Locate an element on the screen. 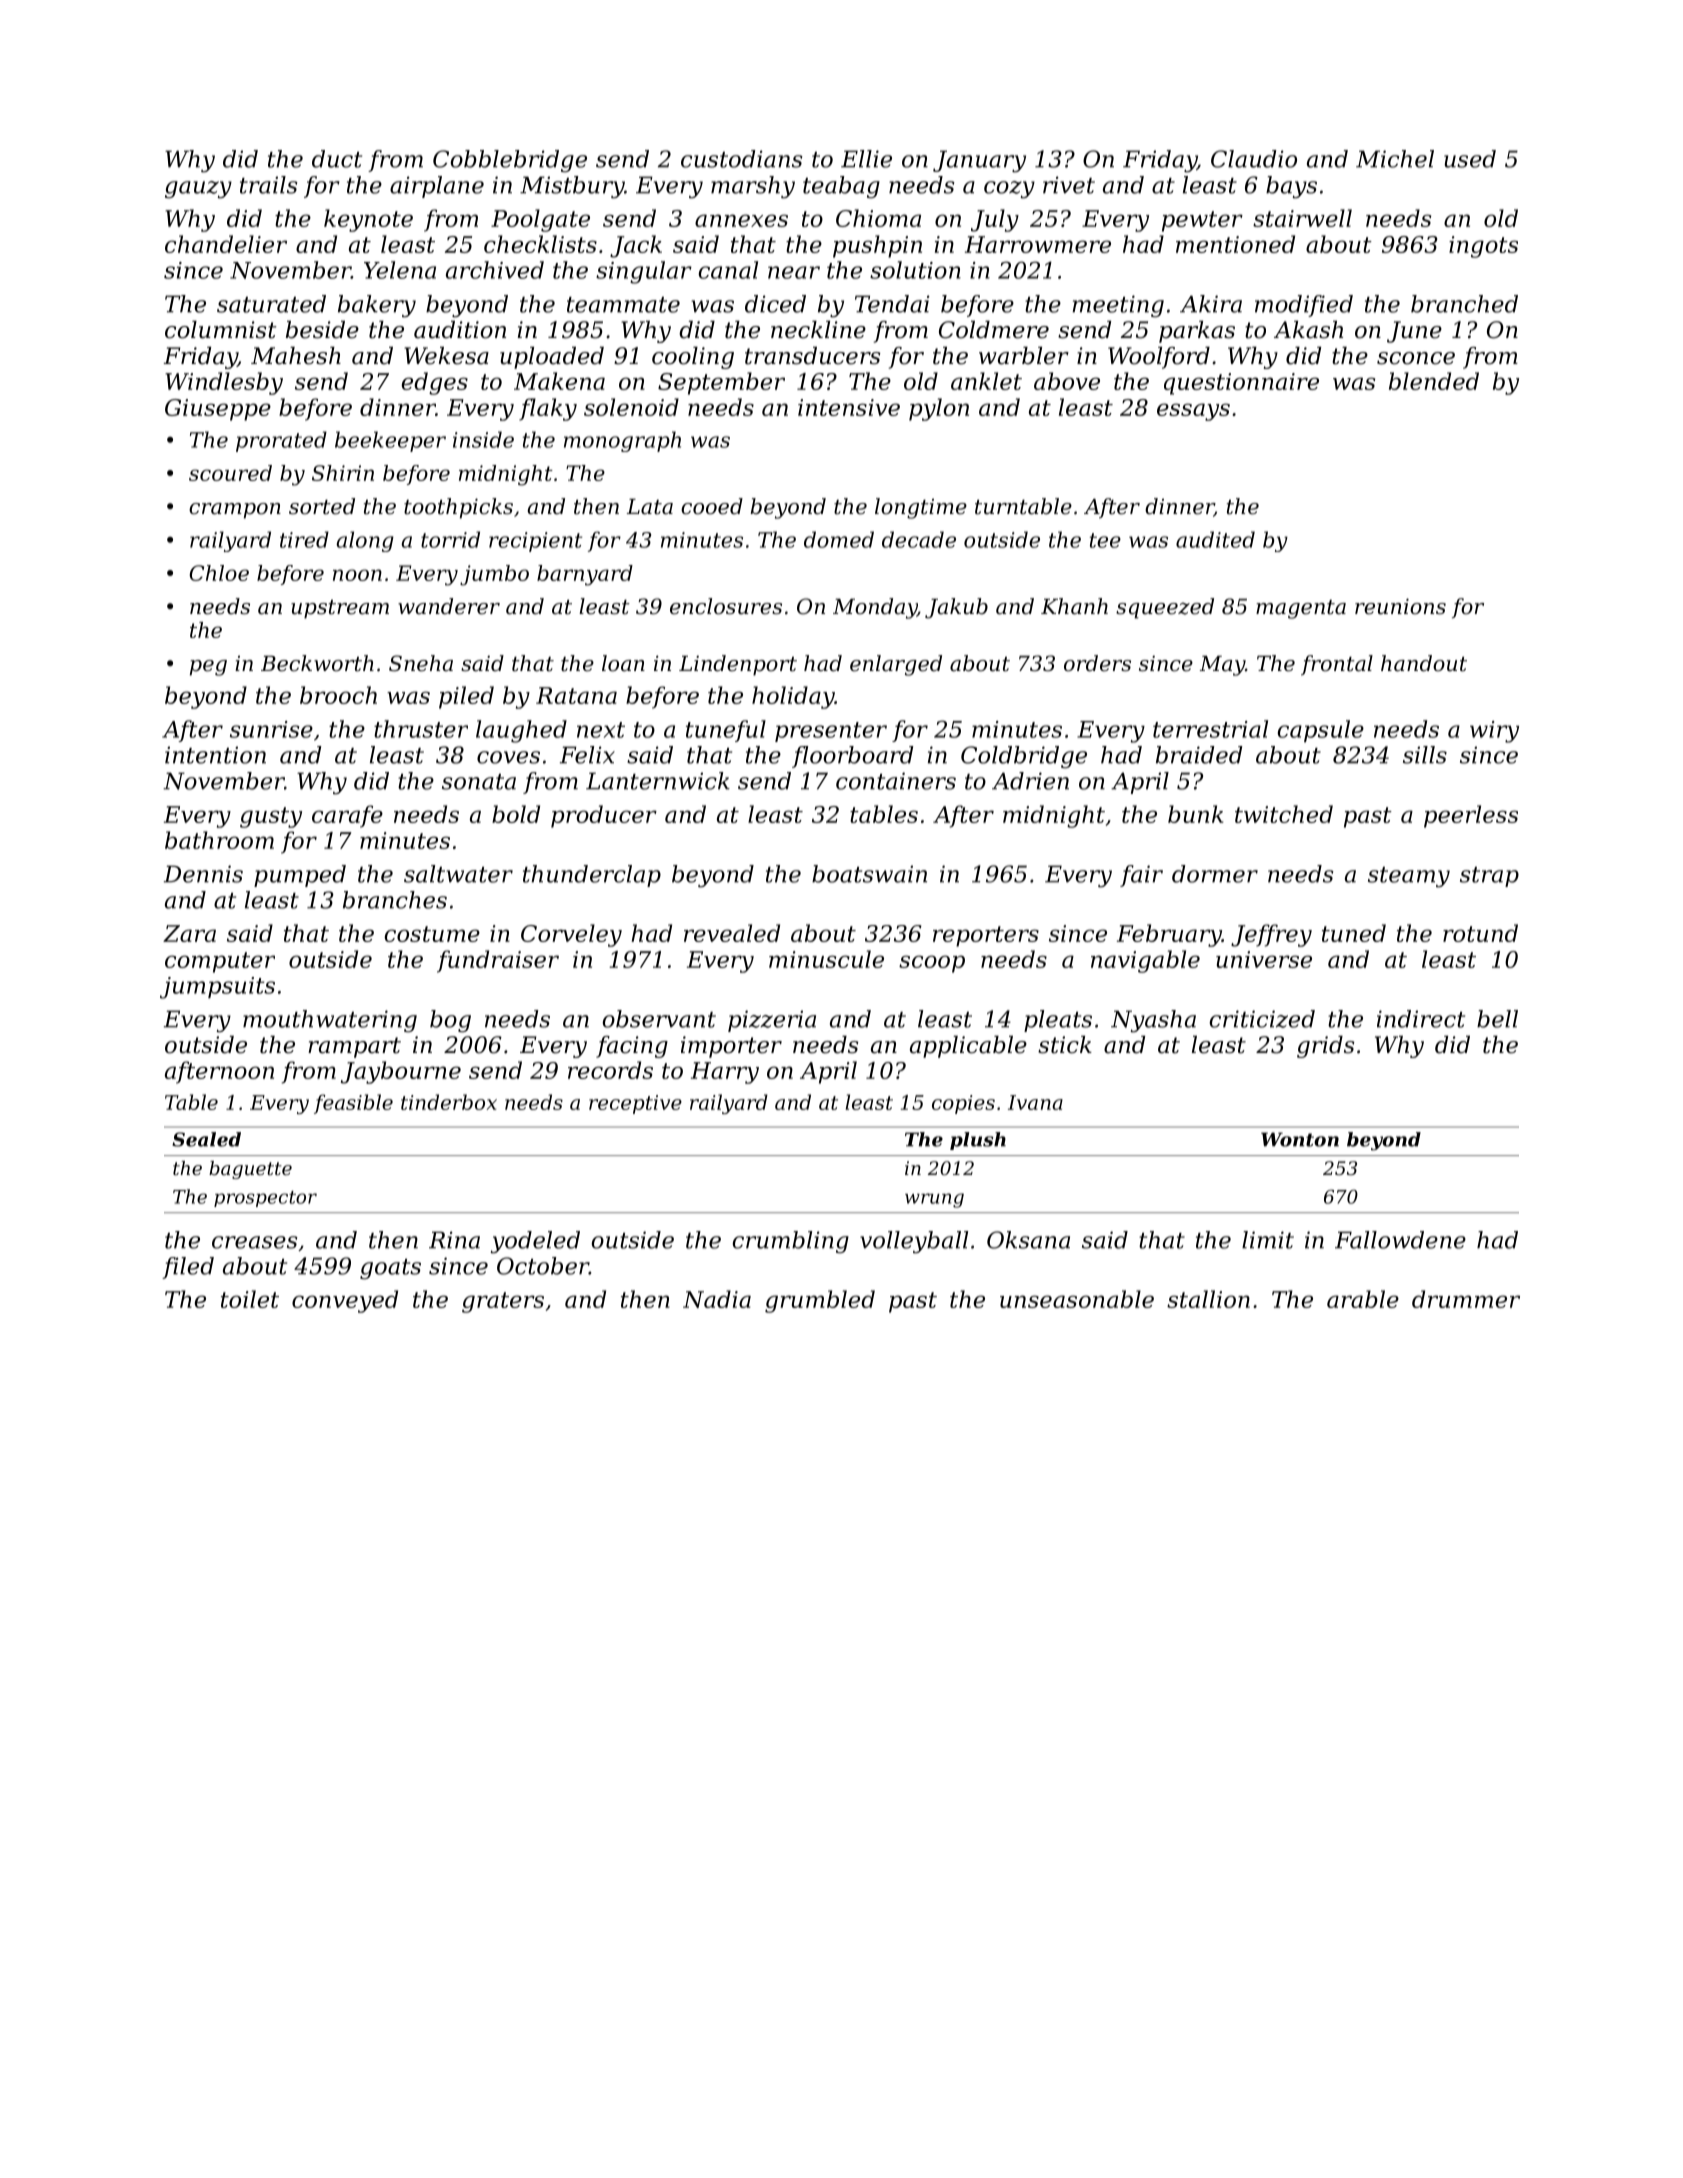  ingots is located at coordinates (1483, 247).
